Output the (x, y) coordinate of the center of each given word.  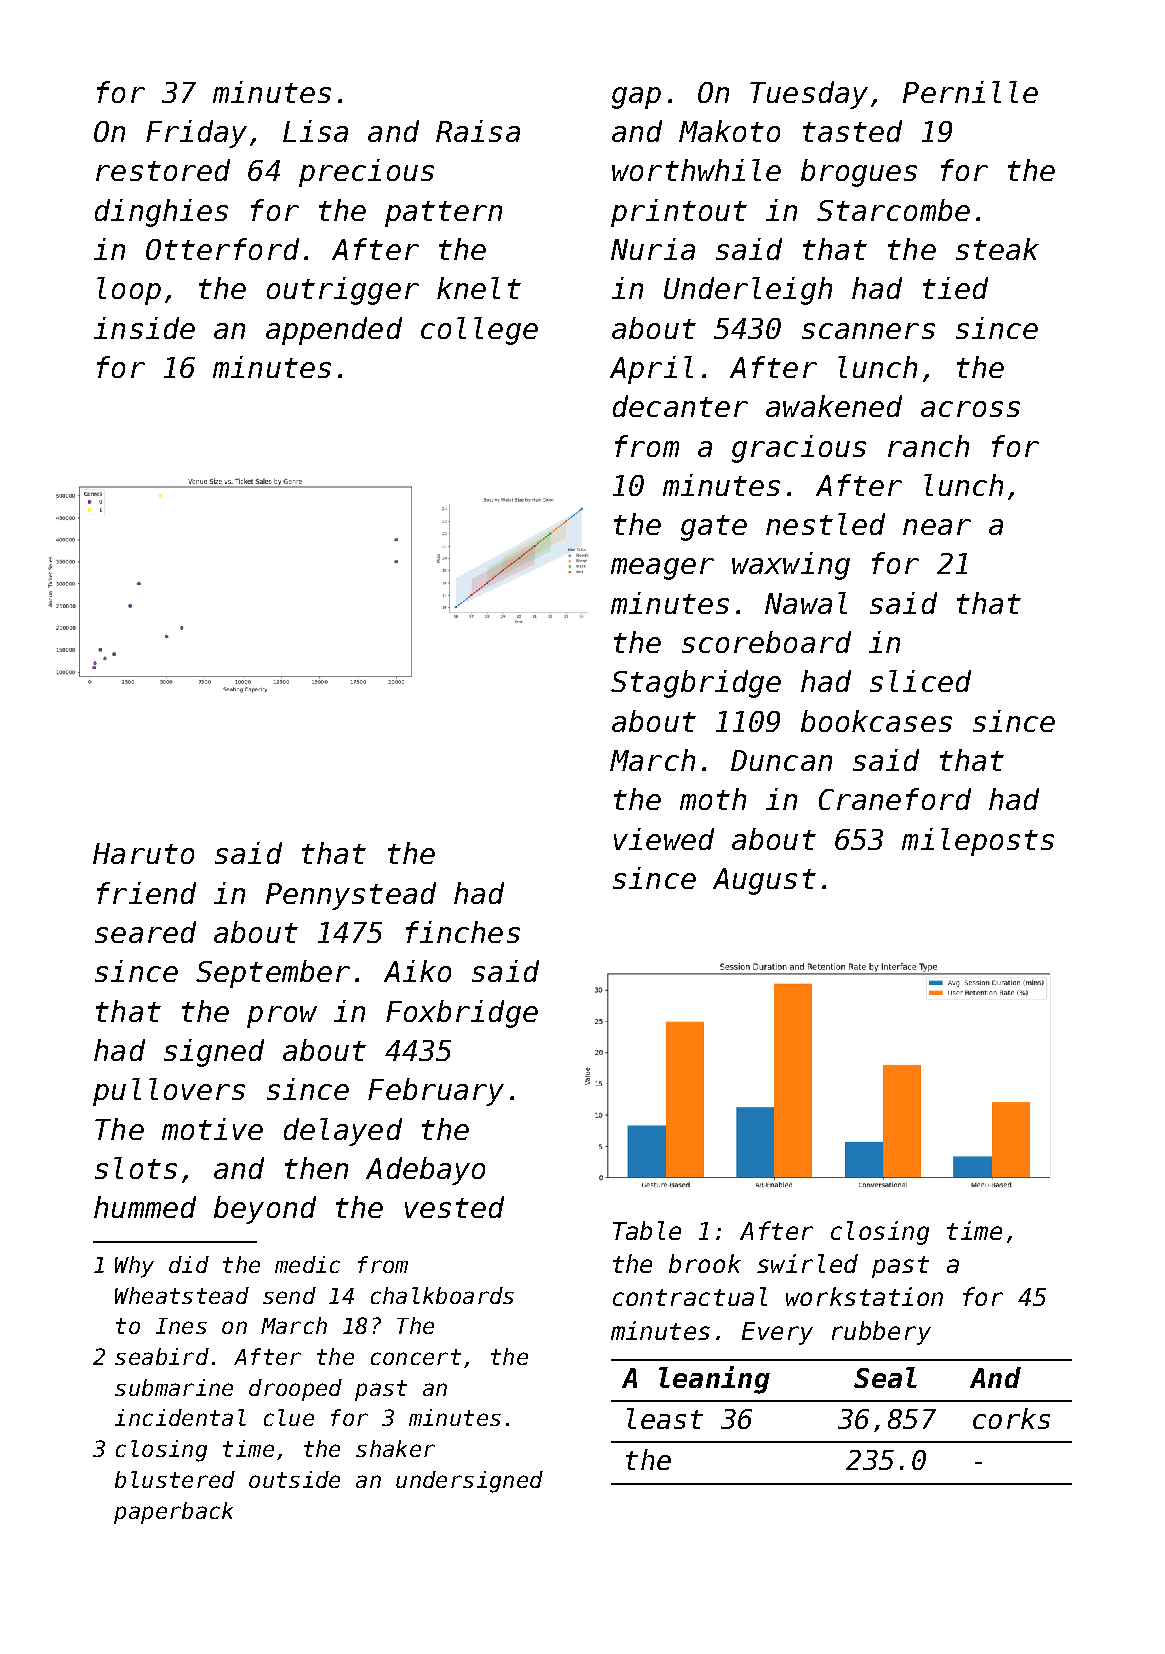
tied (955, 288)
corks (1011, 1418)
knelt (479, 288)
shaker (395, 1448)
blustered (175, 1479)
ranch (928, 446)
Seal (885, 1377)
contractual (690, 1296)
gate (714, 528)
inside (144, 328)
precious (366, 173)
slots (136, 1168)
